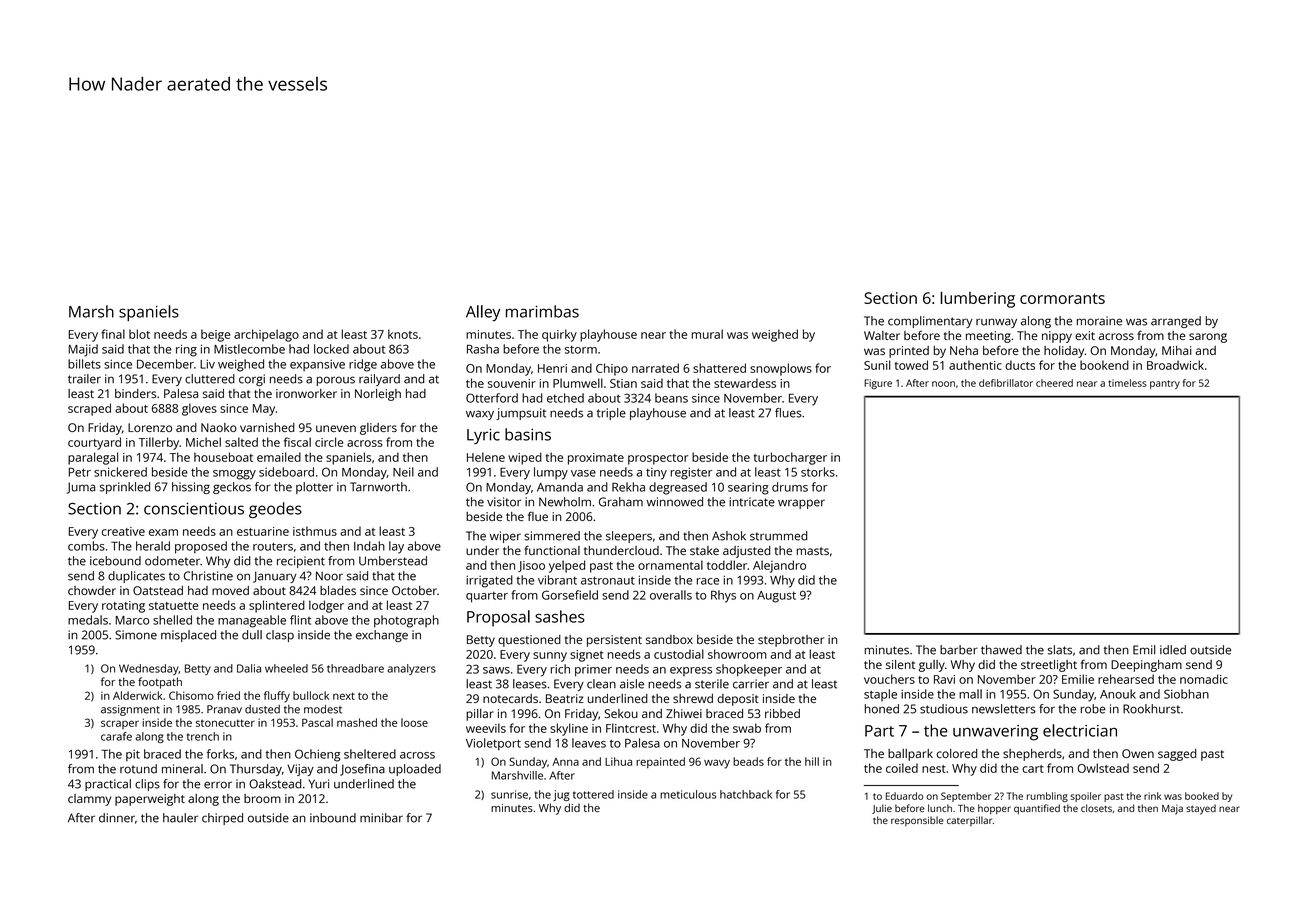 The width and height of the image is (1308, 924). I want to click on carafe, so click(116, 736).
